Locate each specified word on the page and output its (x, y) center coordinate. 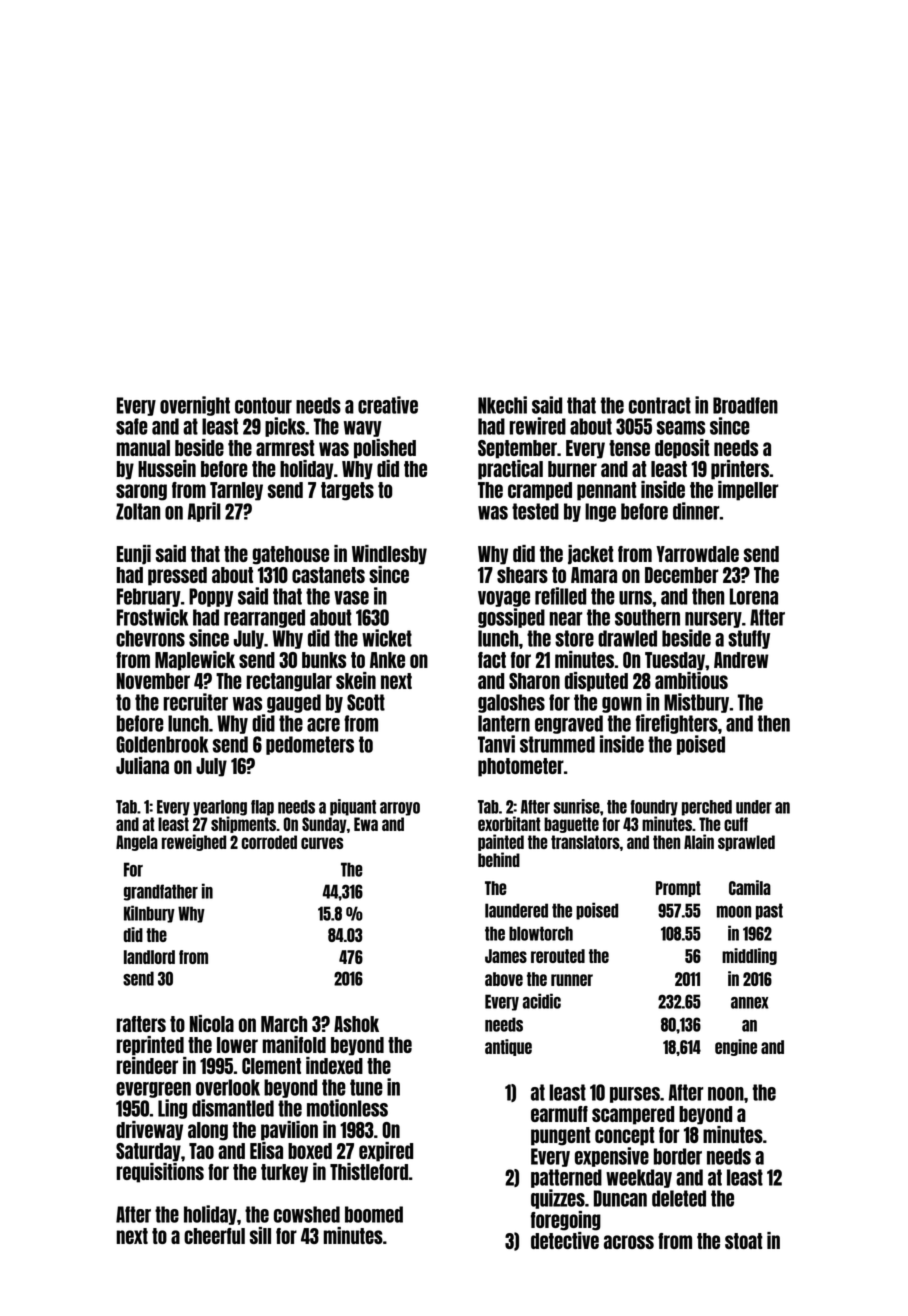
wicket (387, 638)
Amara (594, 575)
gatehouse (291, 555)
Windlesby (389, 555)
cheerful (214, 1236)
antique (508, 1047)
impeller (748, 491)
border (678, 1156)
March (284, 1024)
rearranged (264, 618)
